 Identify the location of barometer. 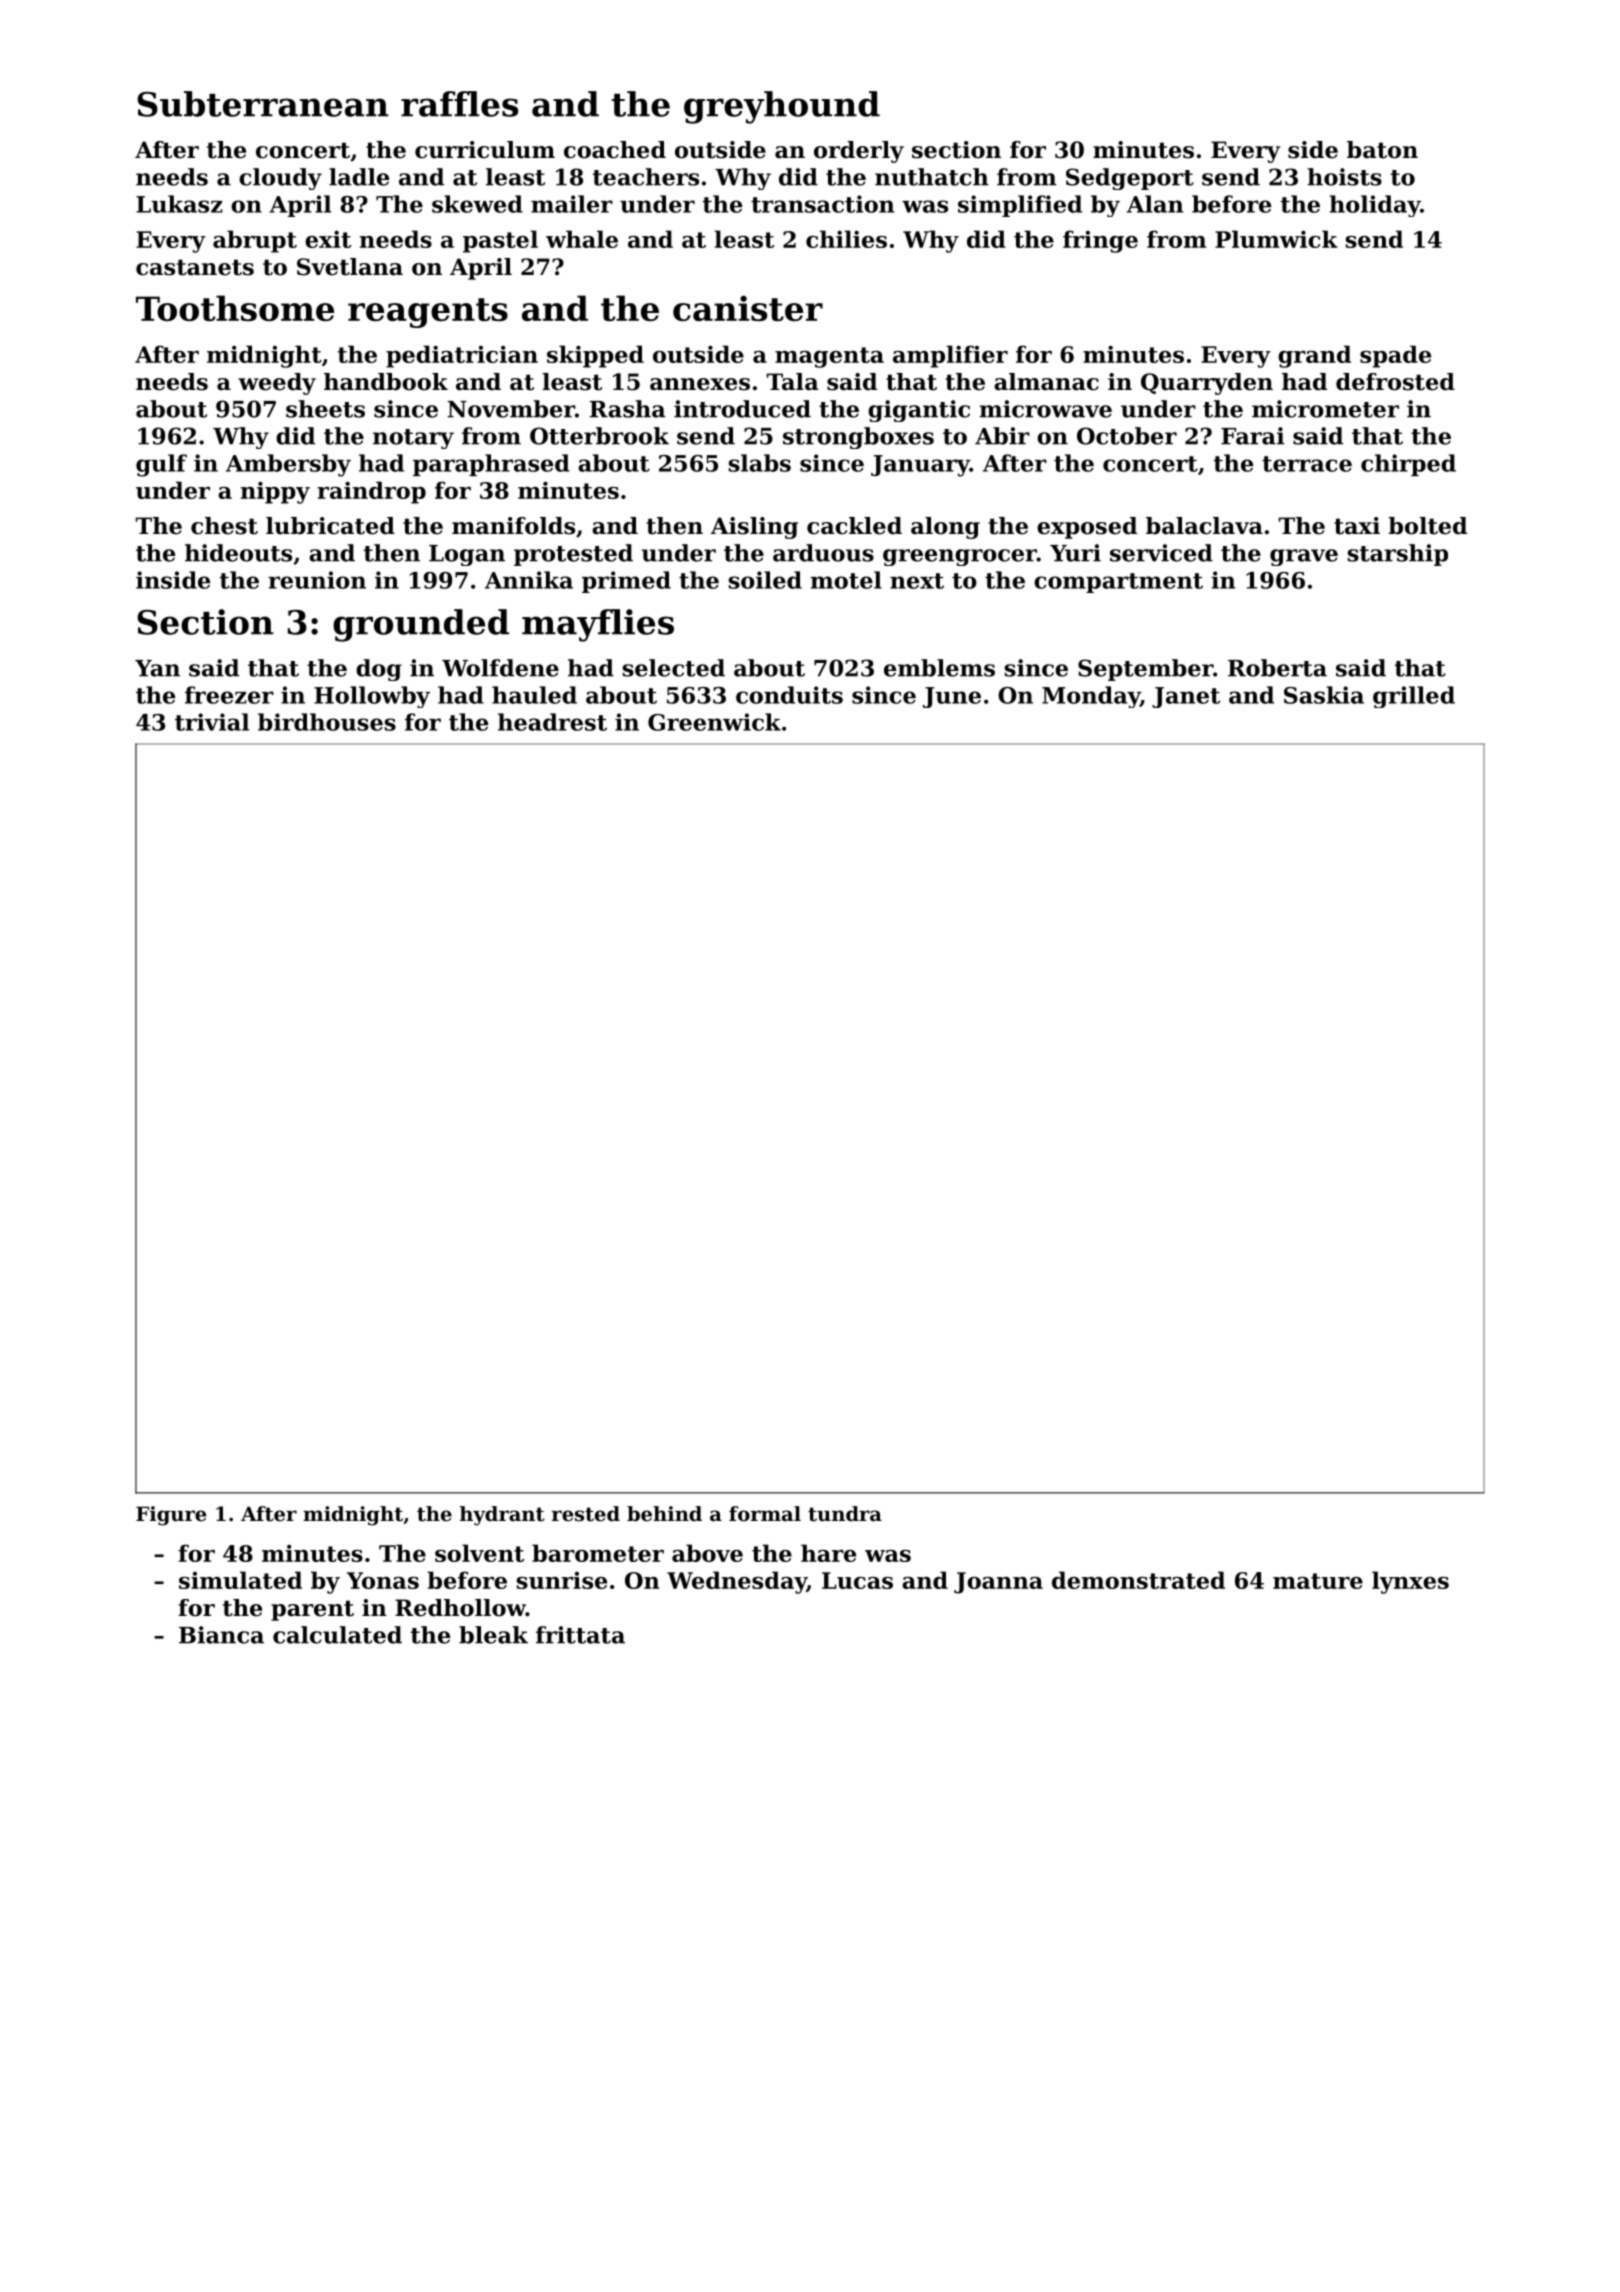
(598, 1553).
